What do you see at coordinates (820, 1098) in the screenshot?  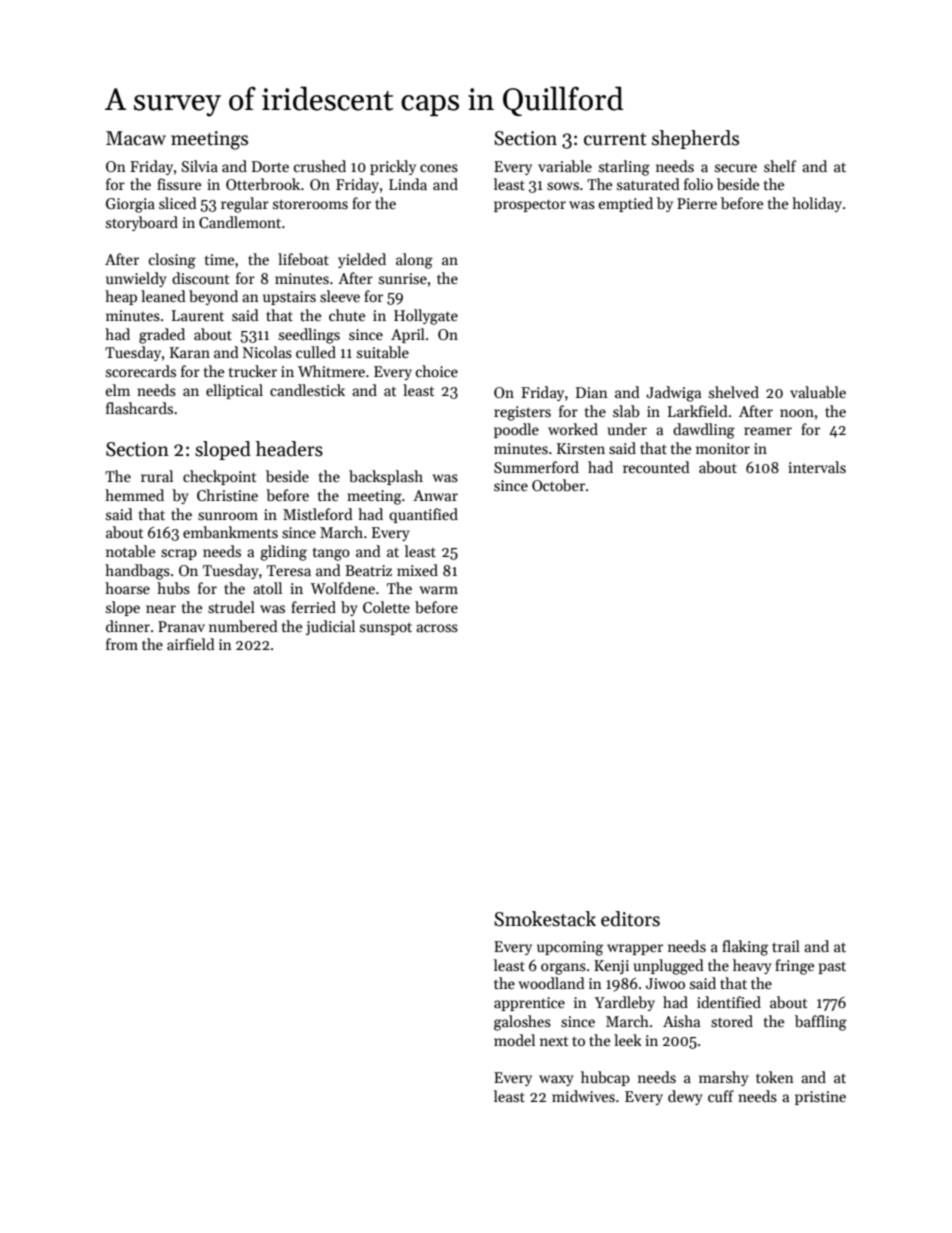 I see `pristine` at bounding box center [820, 1098].
